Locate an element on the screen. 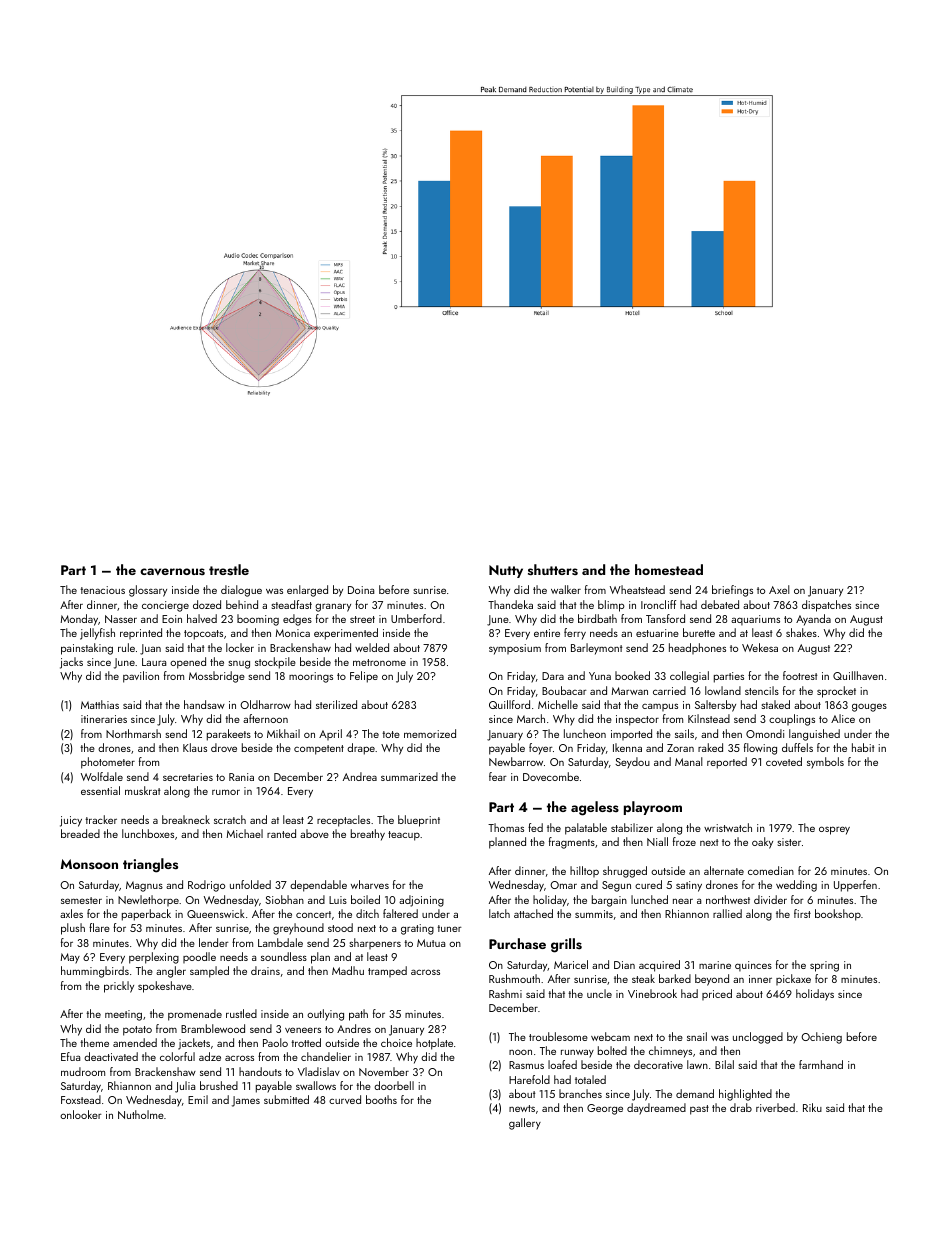 This screenshot has width=952, height=1233. unfolded is located at coordinates (250, 884).
